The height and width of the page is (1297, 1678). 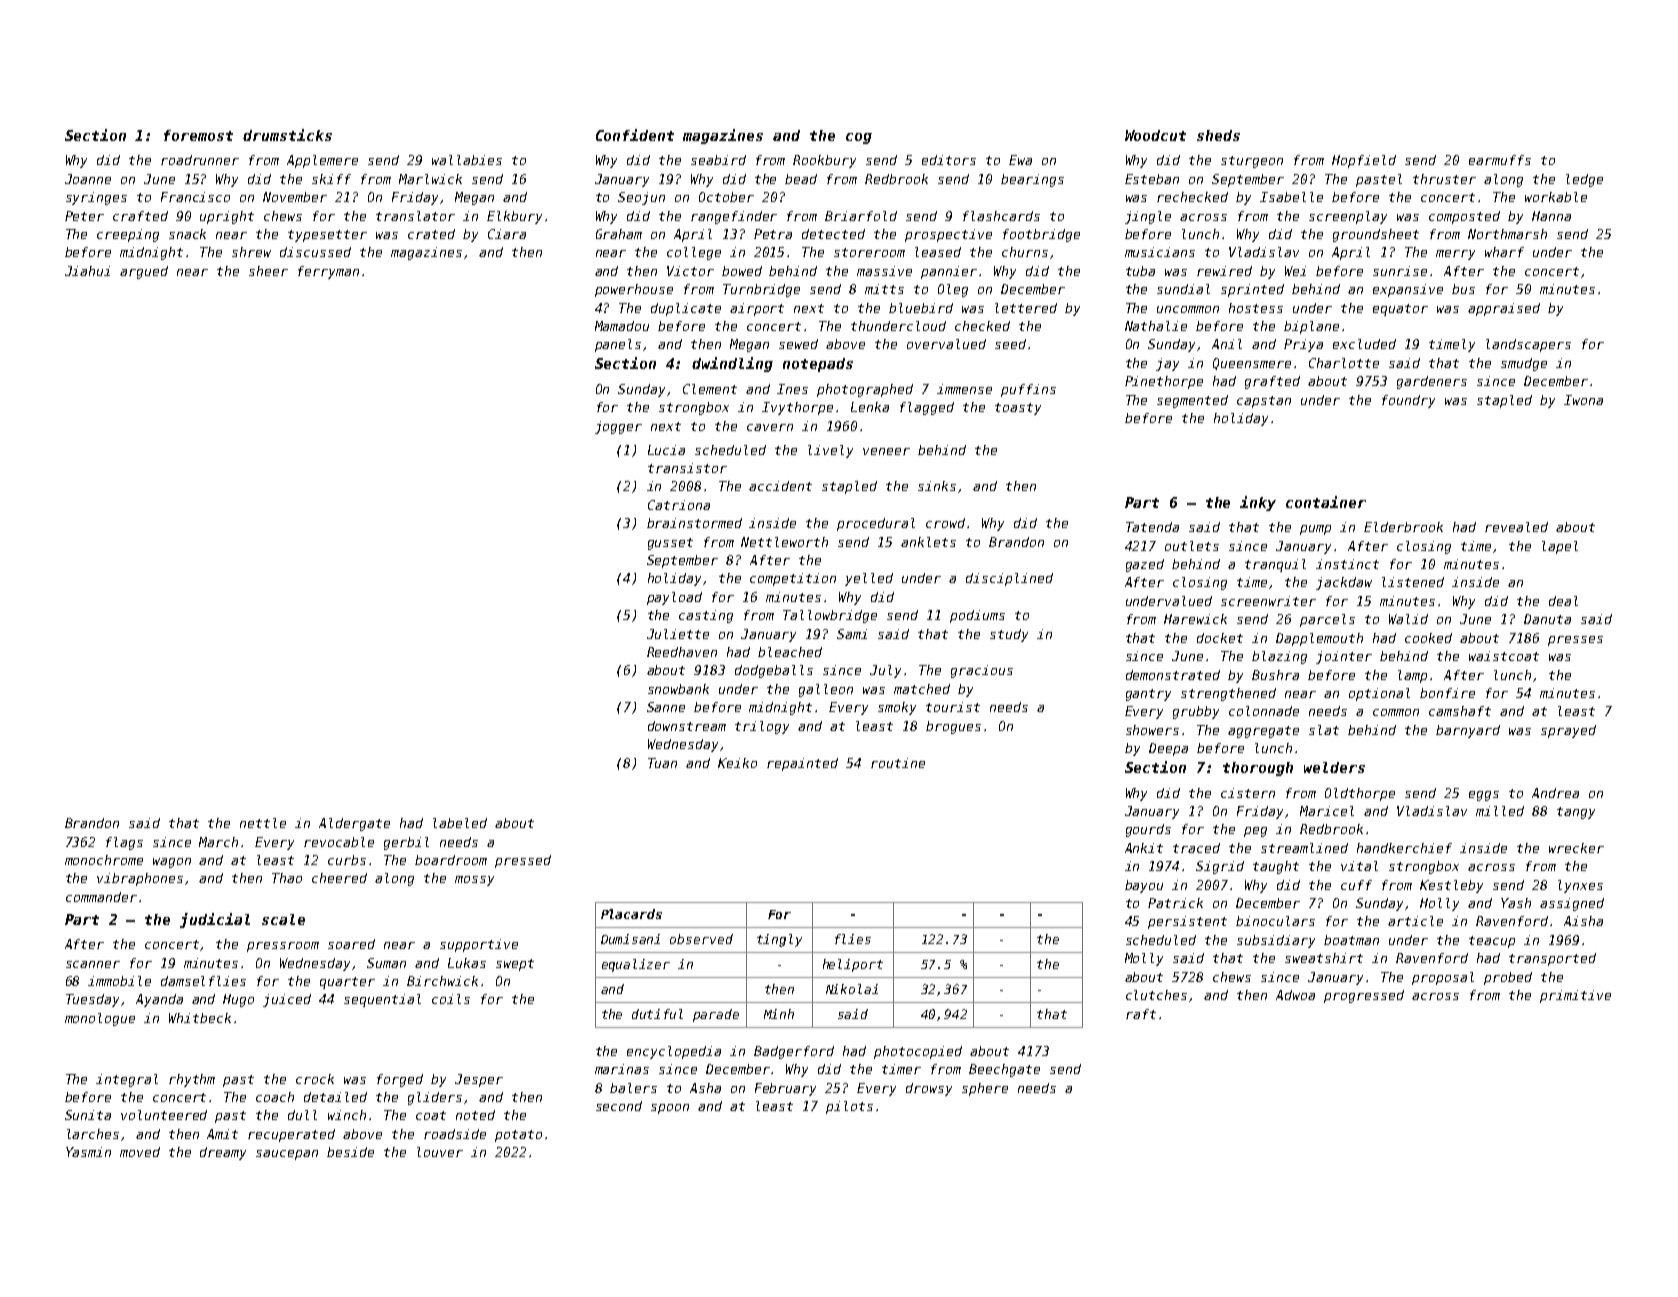 I want to click on bayou, so click(x=1144, y=886).
